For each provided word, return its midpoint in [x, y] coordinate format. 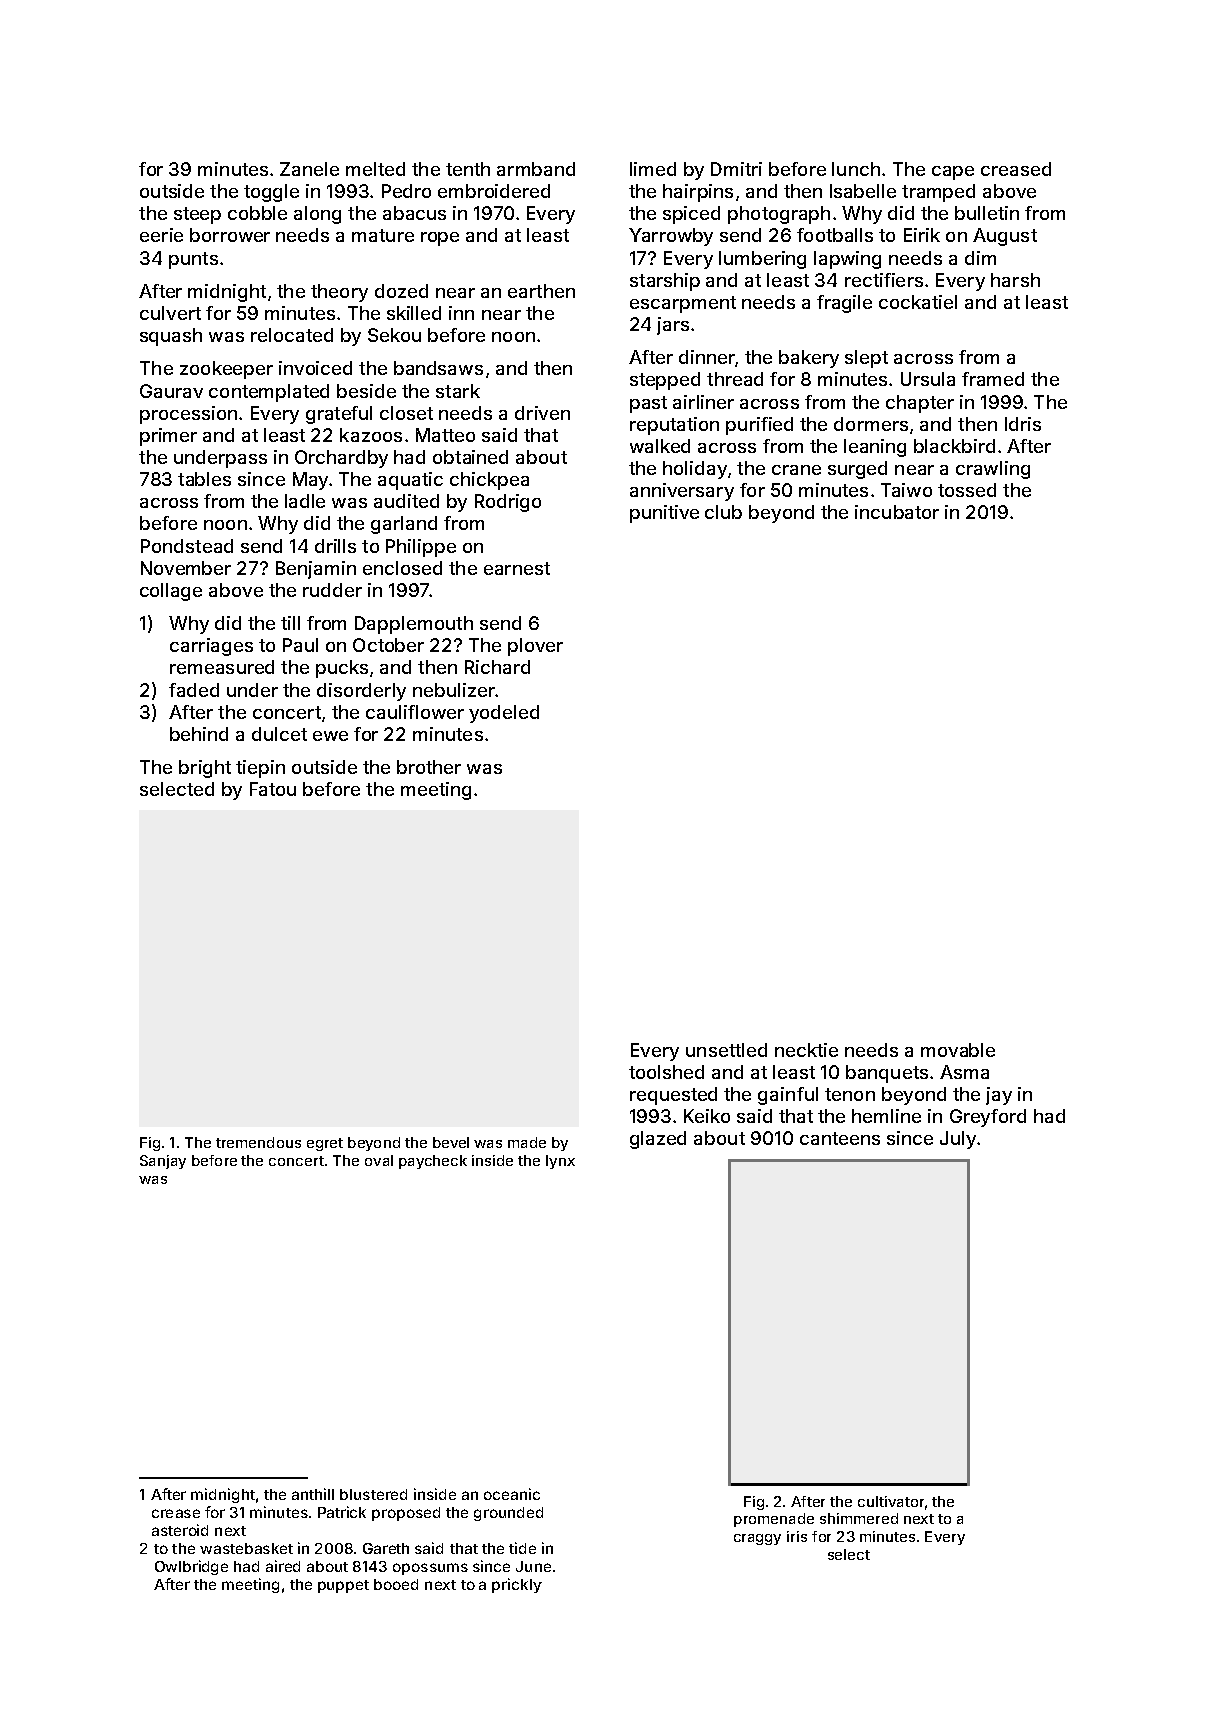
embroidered [494, 191]
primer [168, 437]
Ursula [928, 379]
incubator [897, 512]
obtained [470, 457]
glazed [658, 1140]
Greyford [988, 1118]
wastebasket [246, 1548]
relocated [292, 335]
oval [379, 1160]
